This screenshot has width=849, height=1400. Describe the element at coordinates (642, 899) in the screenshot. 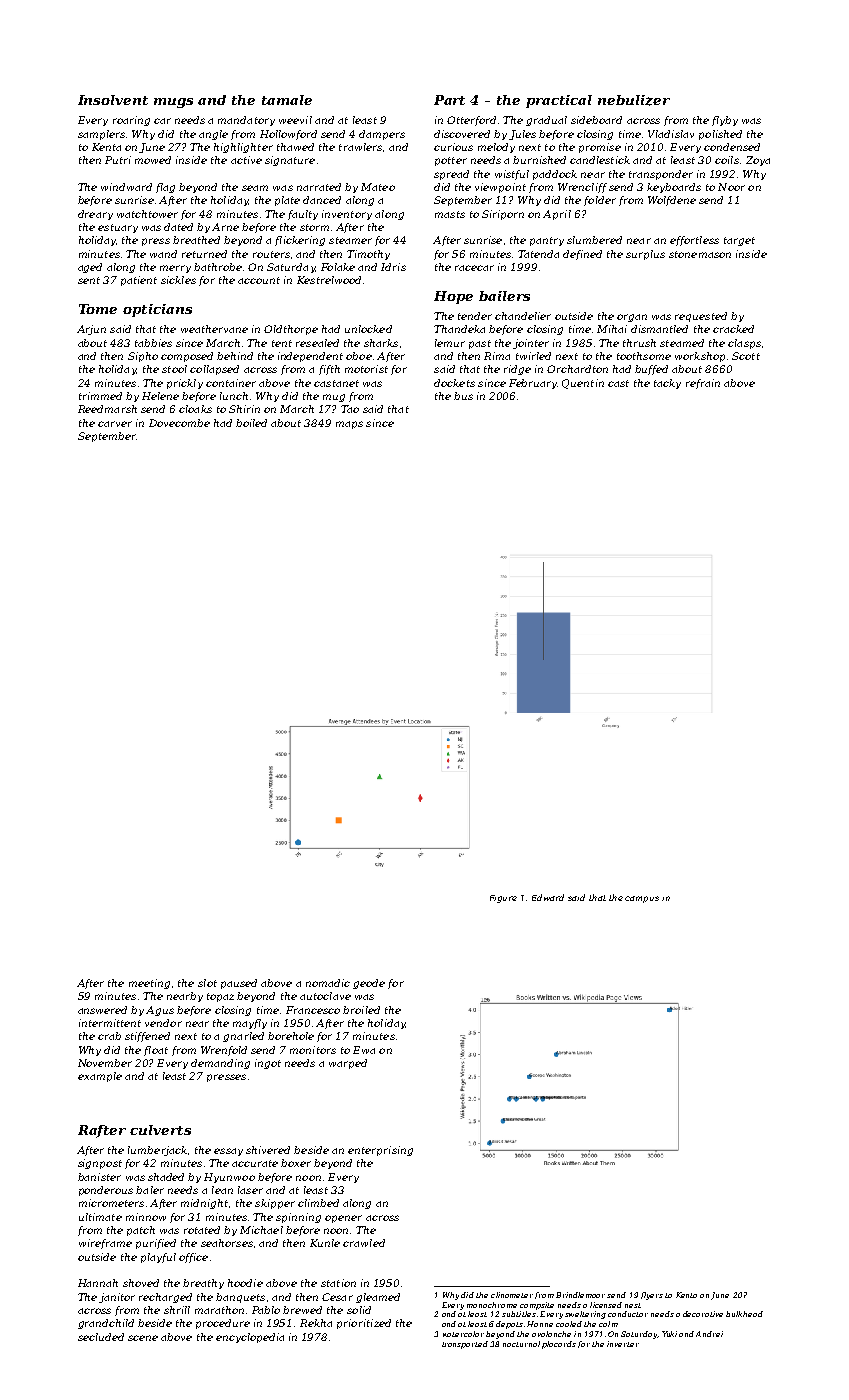

I see `campus` at that location.
